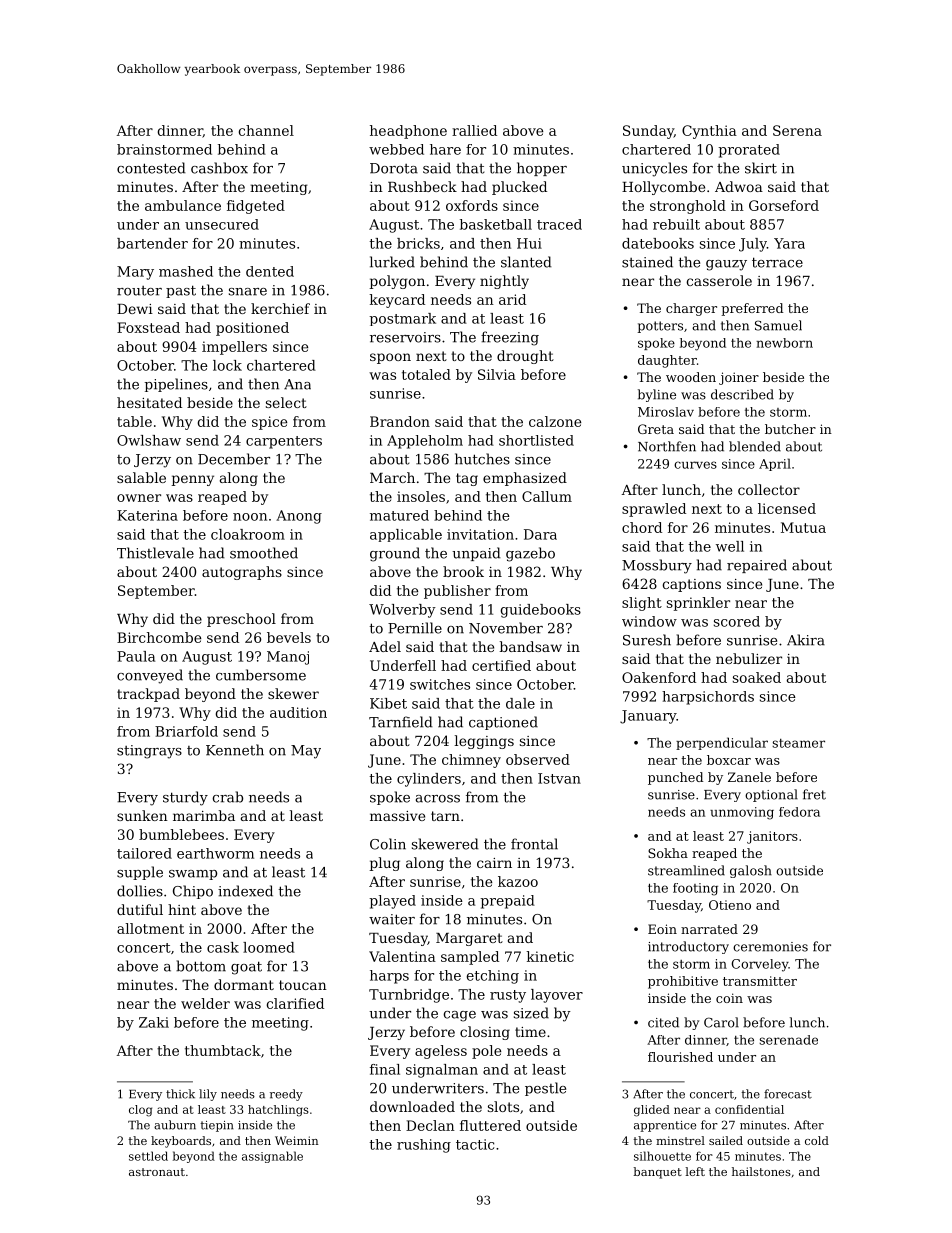 Image resolution: width=952 pixels, height=1233 pixels. What do you see at coordinates (269, 947) in the screenshot?
I see `loomed` at bounding box center [269, 947].
